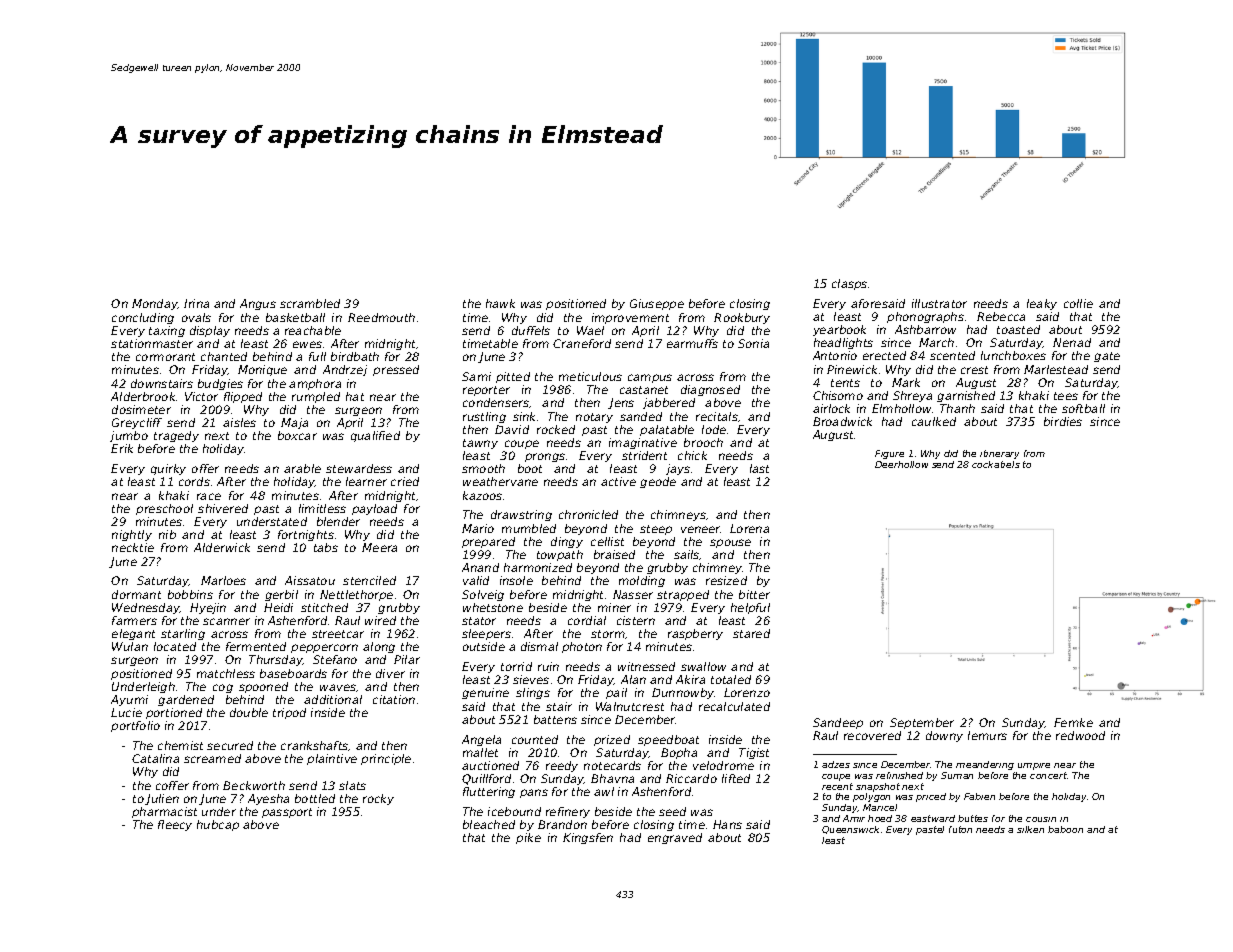 Image resolution: width=1233 pixels, height=952 pixels. Describe the element at coordinates (196, 303) in the image. I see `Irina` at that location.
